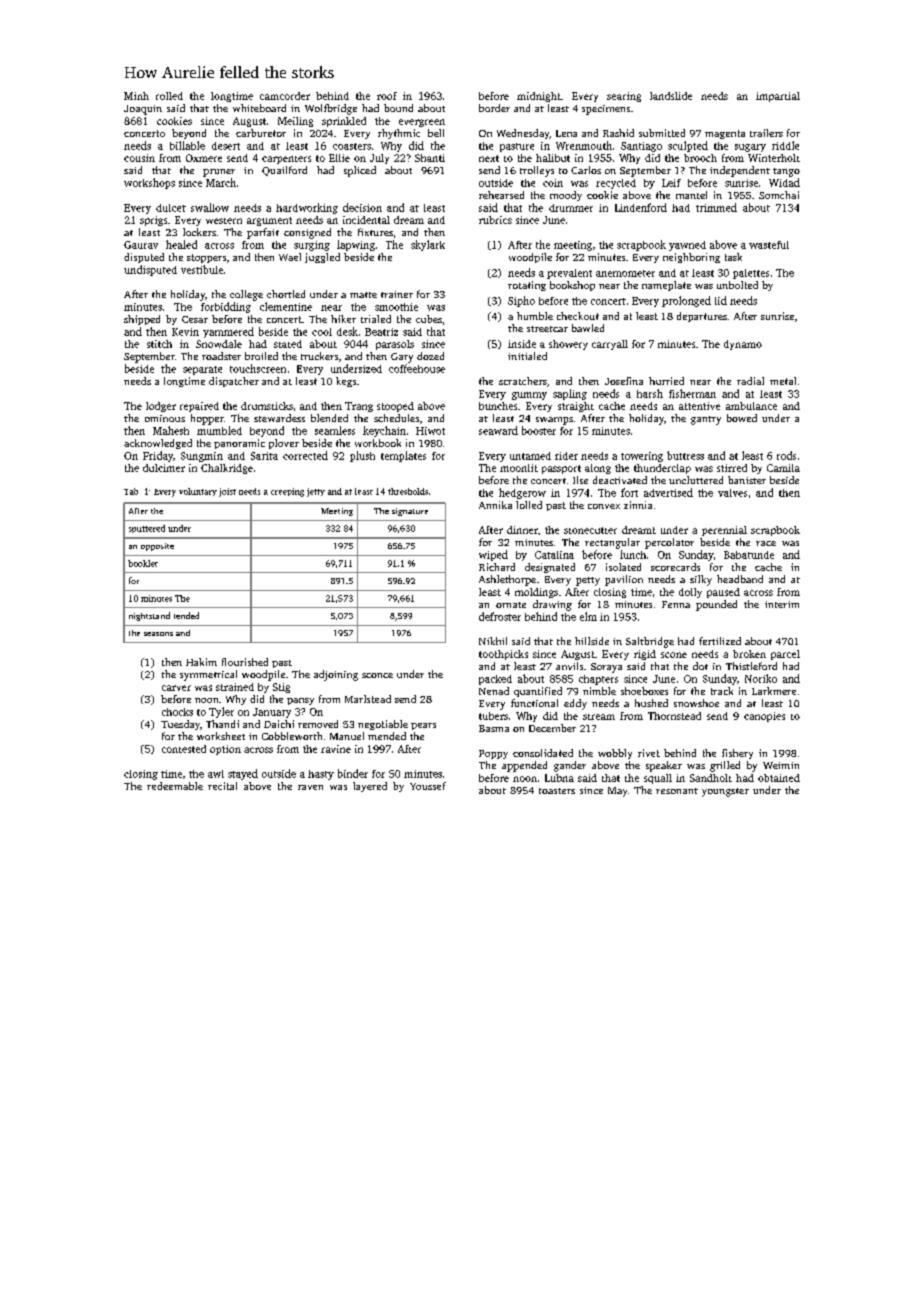  I want to click on lockers, so click(199, 232).
